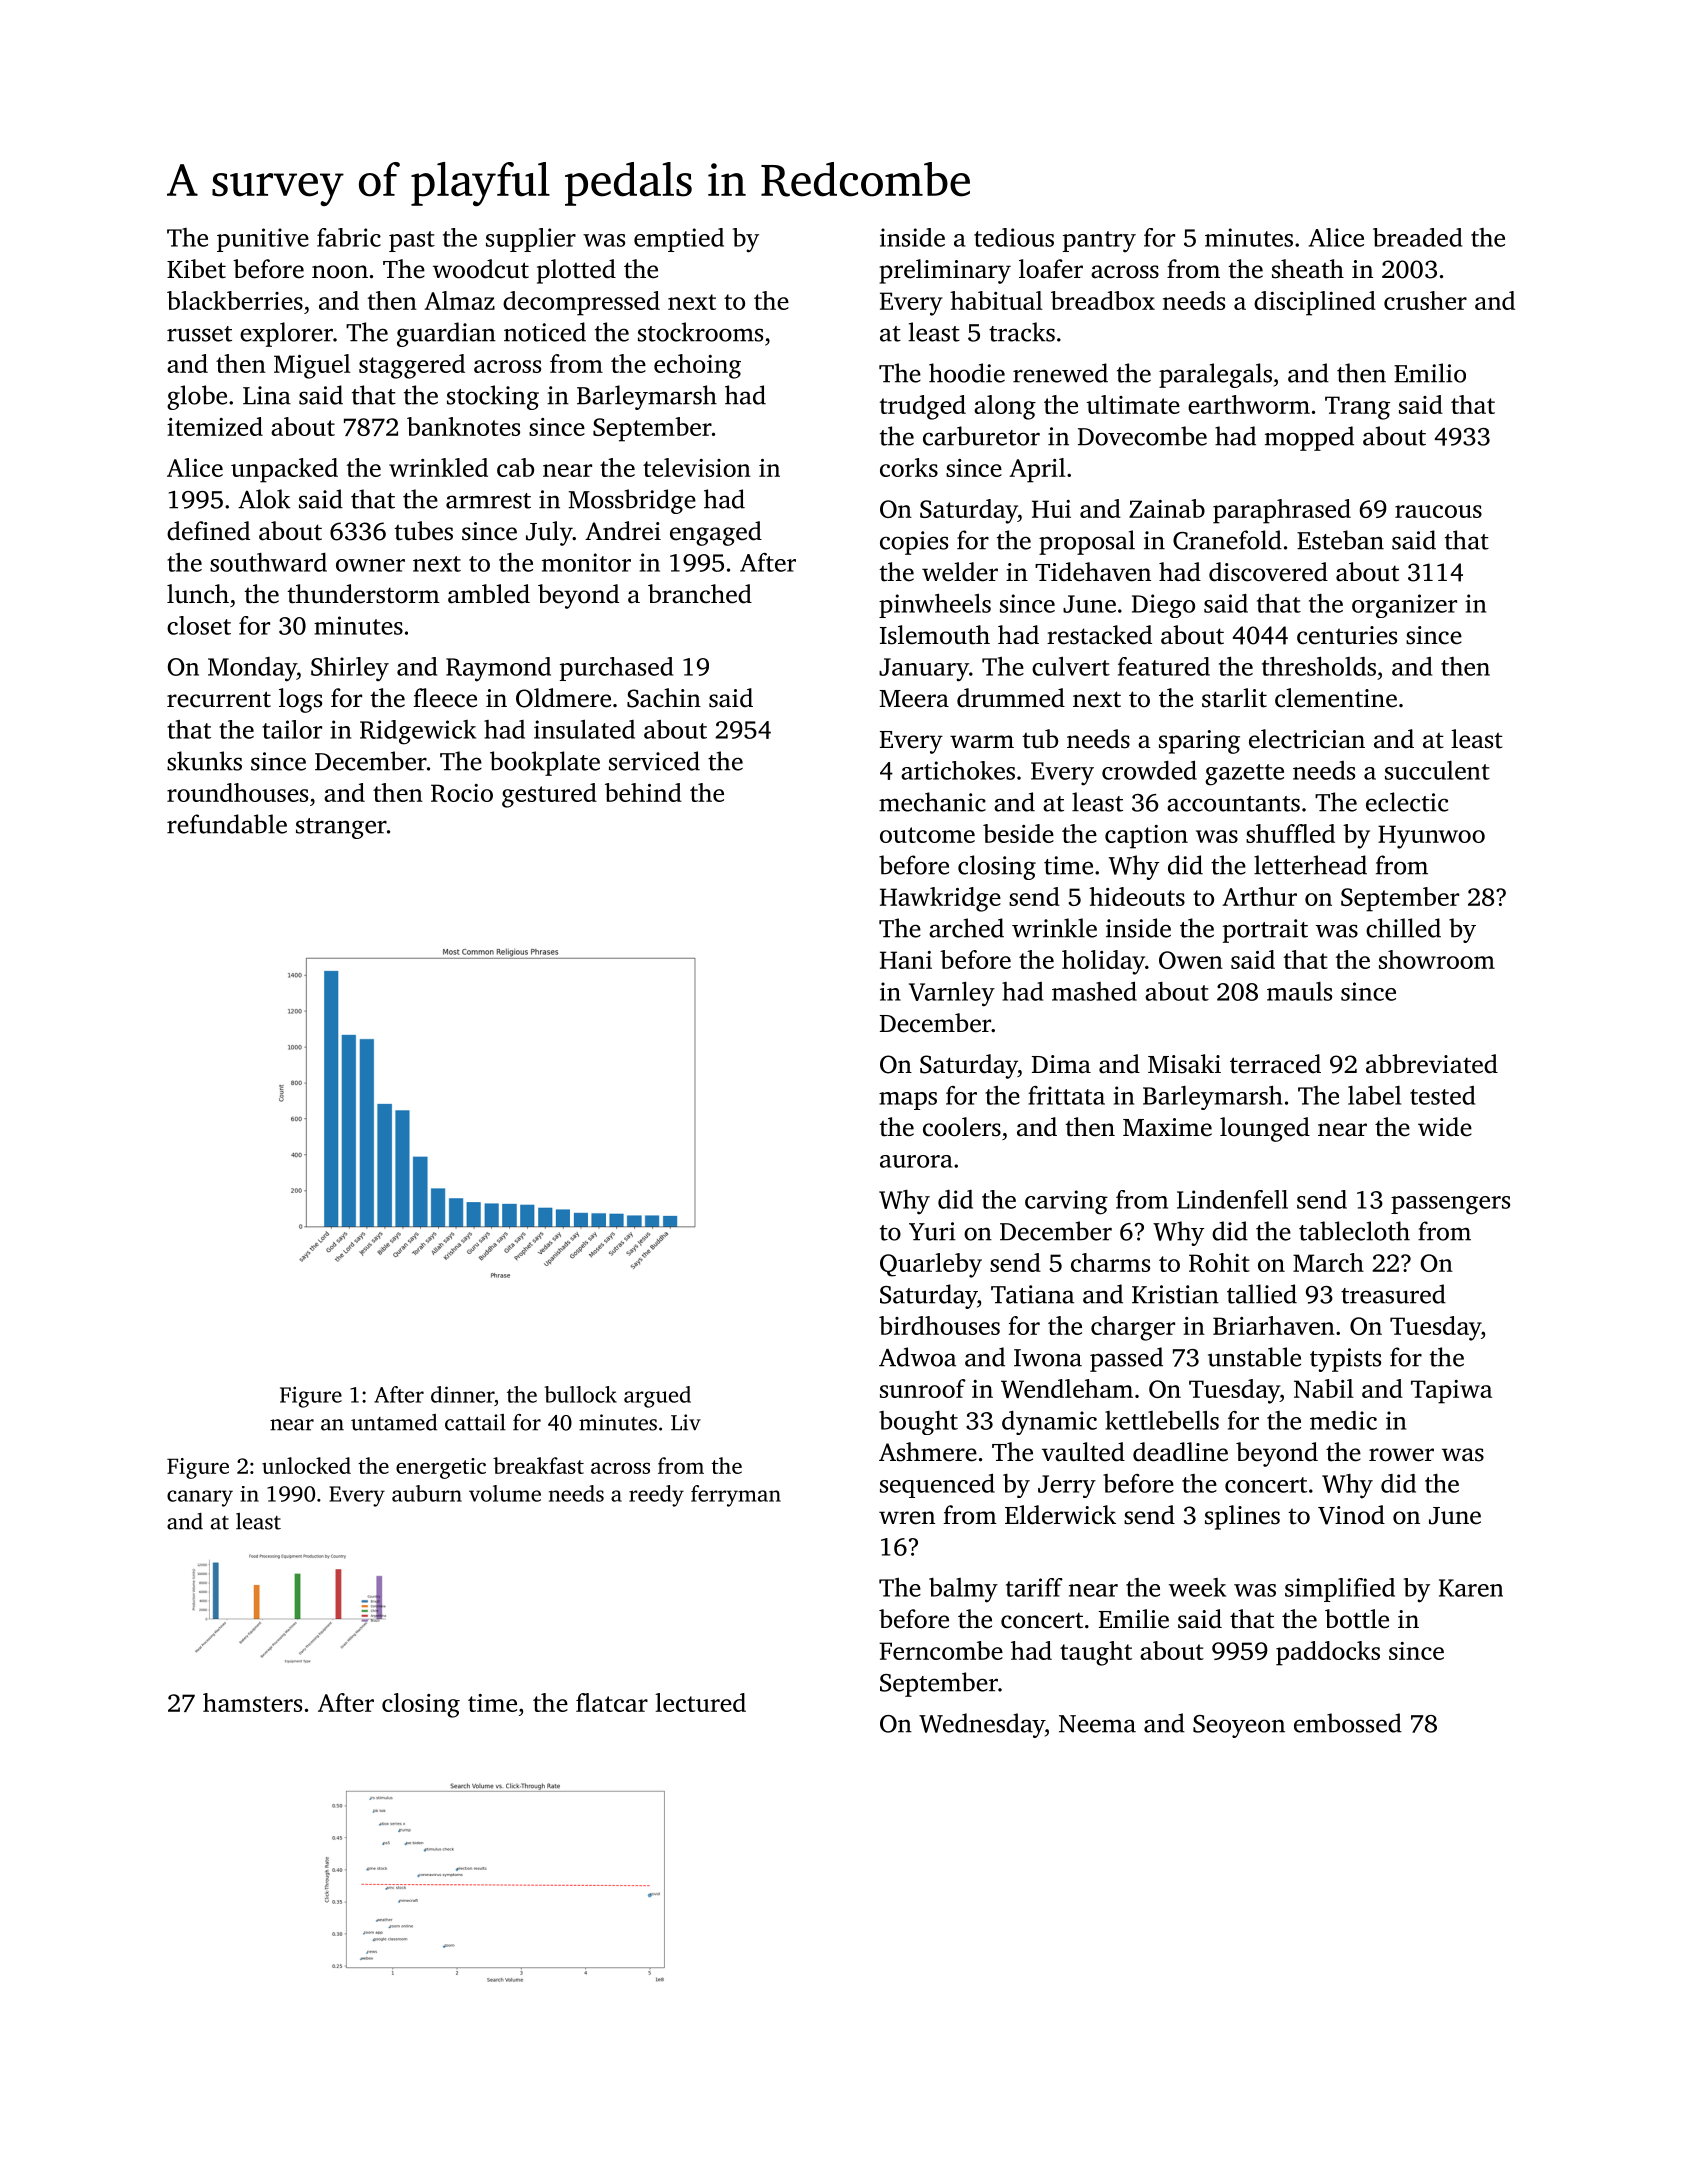 The width and height of the image is (1683, 2178). What do you see at coordinates (1215, 375) in the image?
I see `paralegals` at bounding box center [1215, 375].
